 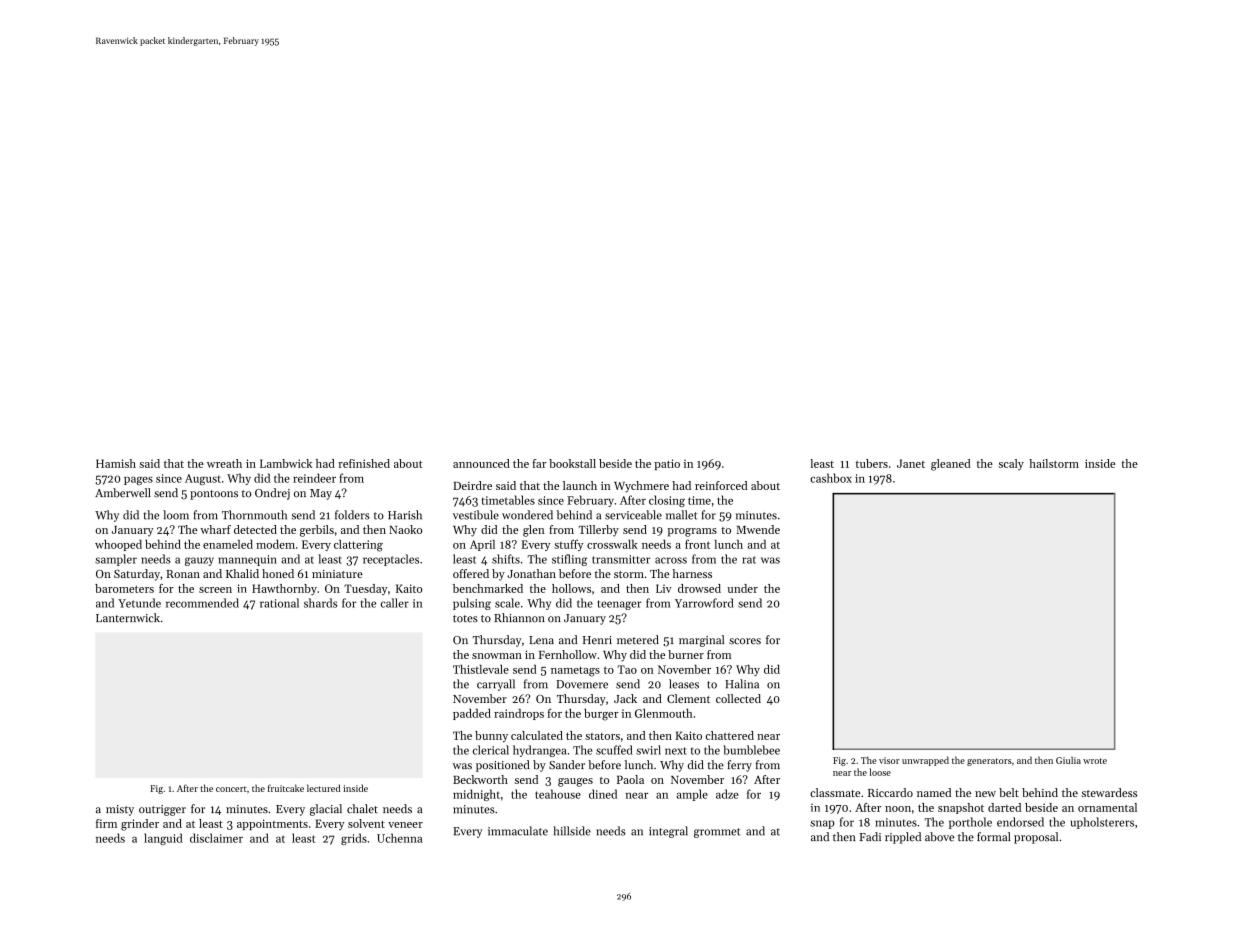 I want to click on grids, so click(x=354, y=839).
